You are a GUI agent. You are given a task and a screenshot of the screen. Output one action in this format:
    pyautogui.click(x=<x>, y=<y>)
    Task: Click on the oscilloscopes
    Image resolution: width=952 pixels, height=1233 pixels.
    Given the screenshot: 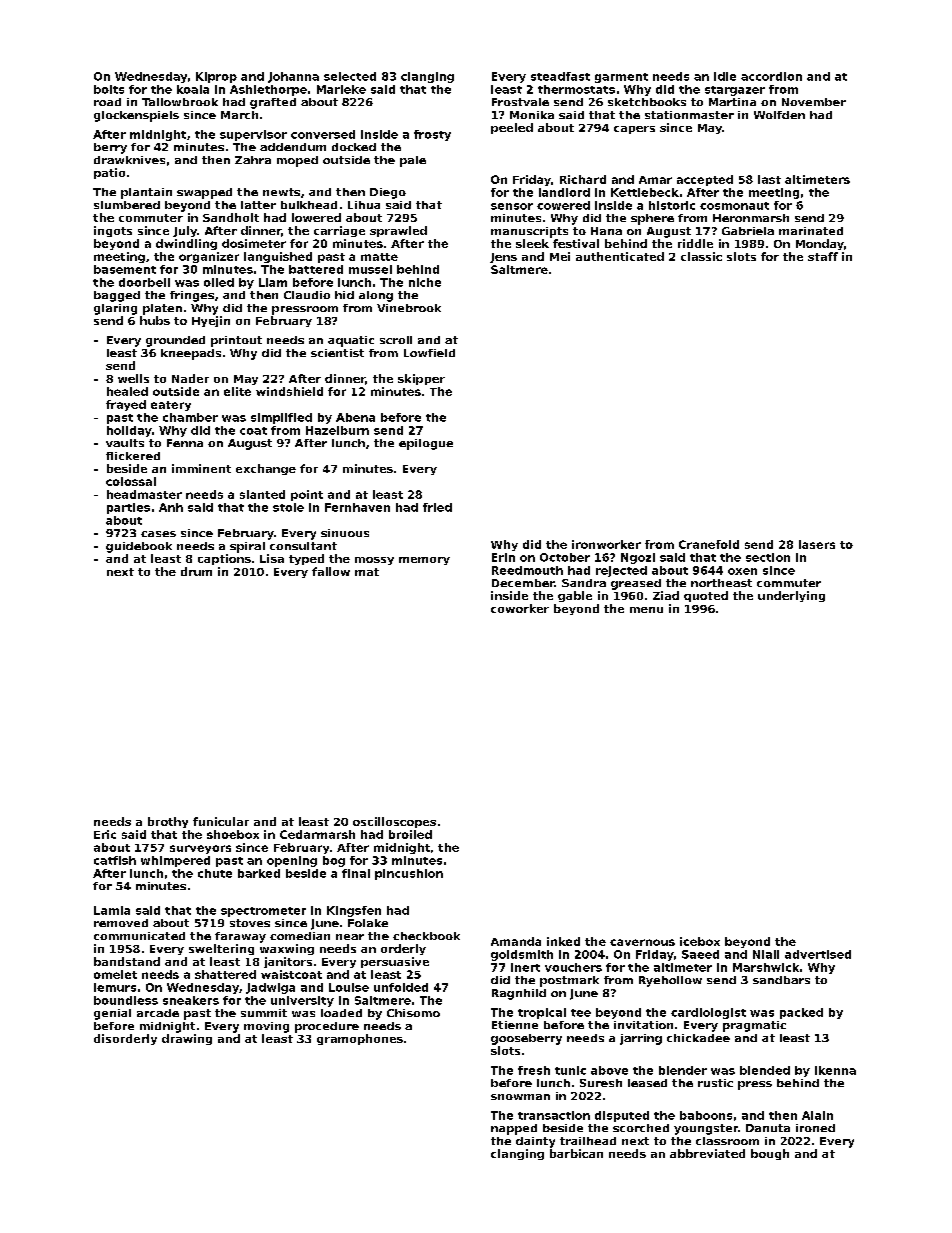 What is the action you would take?
    pyautogui.click(x=394, y=822)
